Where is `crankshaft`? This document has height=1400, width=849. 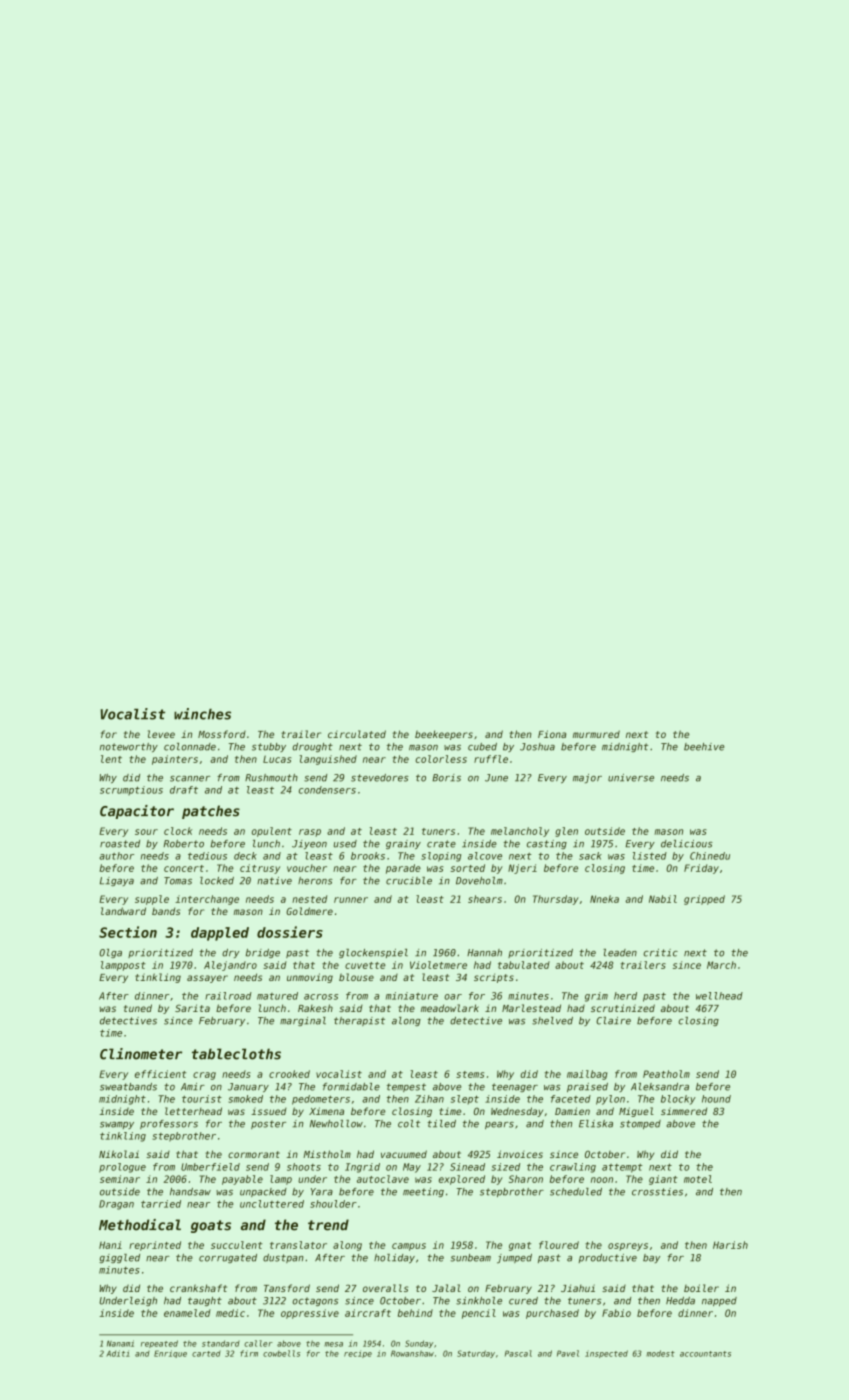
crankshaft is located at coordinates (198, 1288).
